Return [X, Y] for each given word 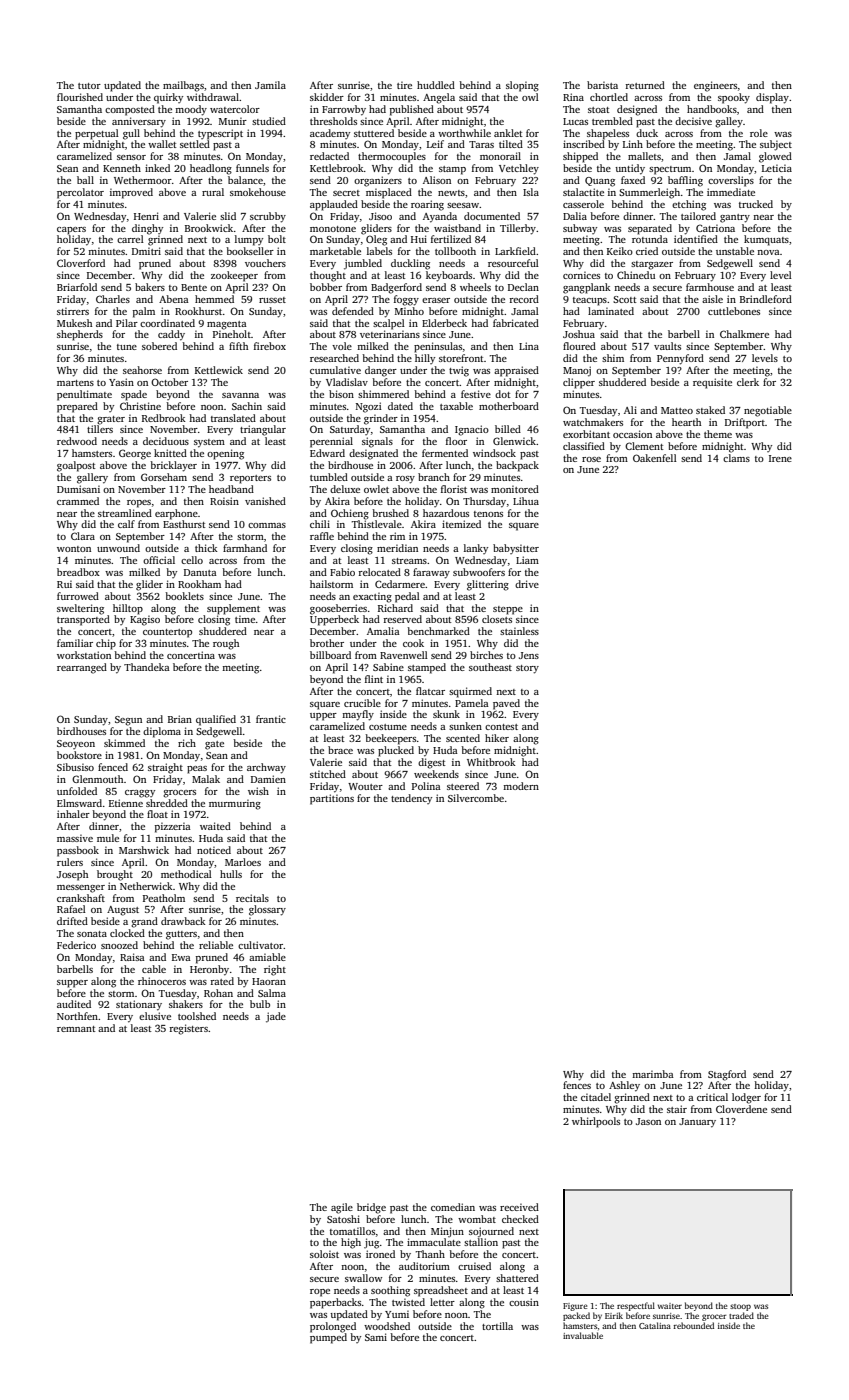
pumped [328, 1338]
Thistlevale [377, 524]
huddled [436, 85]
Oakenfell [655, 458]
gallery [92, 478]
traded [741, 1315]
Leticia [777, 168]
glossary [267, 910]
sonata [92, 934]
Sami [376, 1337]
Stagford [727, 1075]
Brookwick [209, 228]
